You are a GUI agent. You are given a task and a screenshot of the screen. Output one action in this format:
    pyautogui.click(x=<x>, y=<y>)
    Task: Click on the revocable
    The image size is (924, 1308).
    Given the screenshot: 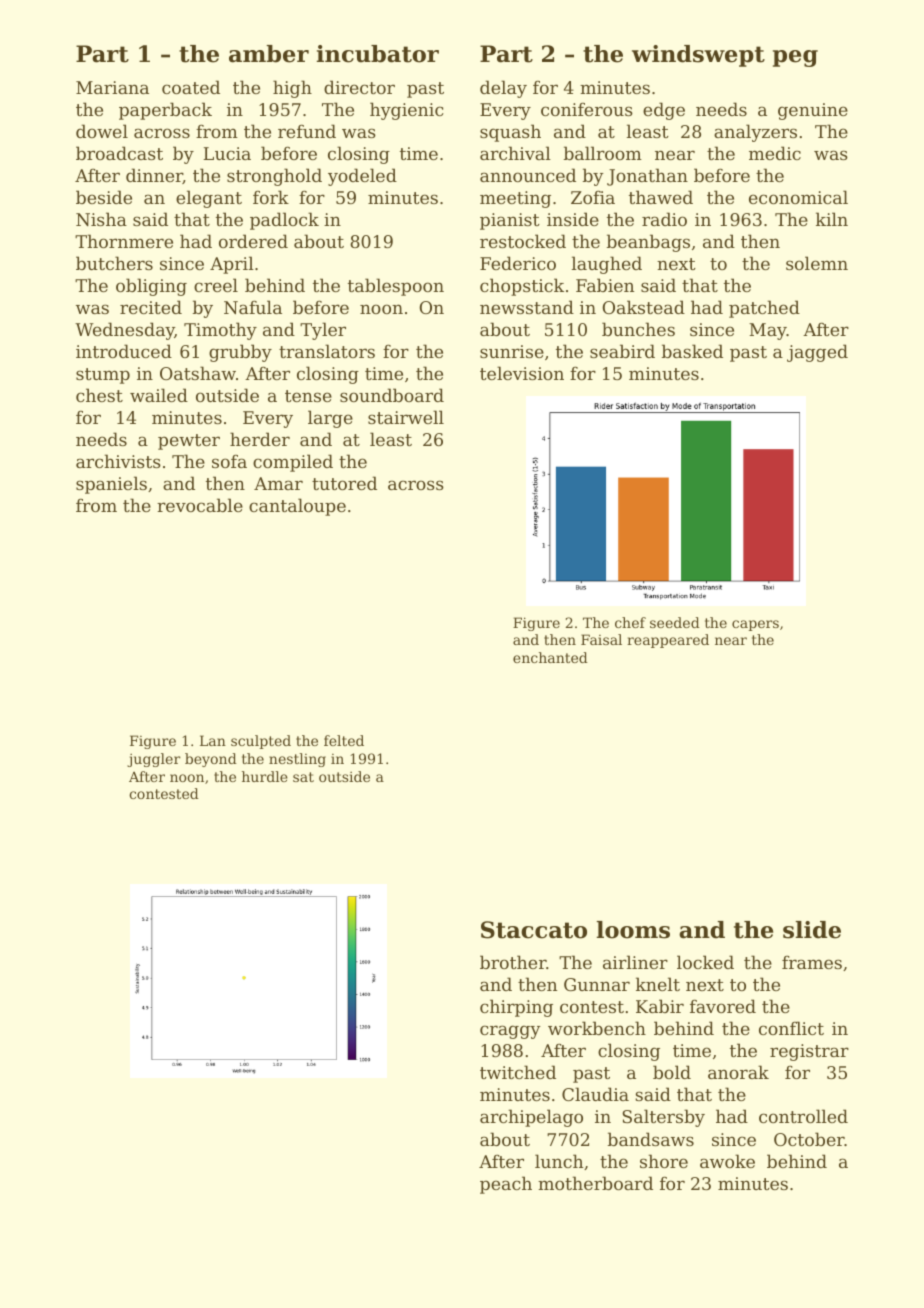 What is the action you would take?
    pyautogui.click(x=200, y=505)
